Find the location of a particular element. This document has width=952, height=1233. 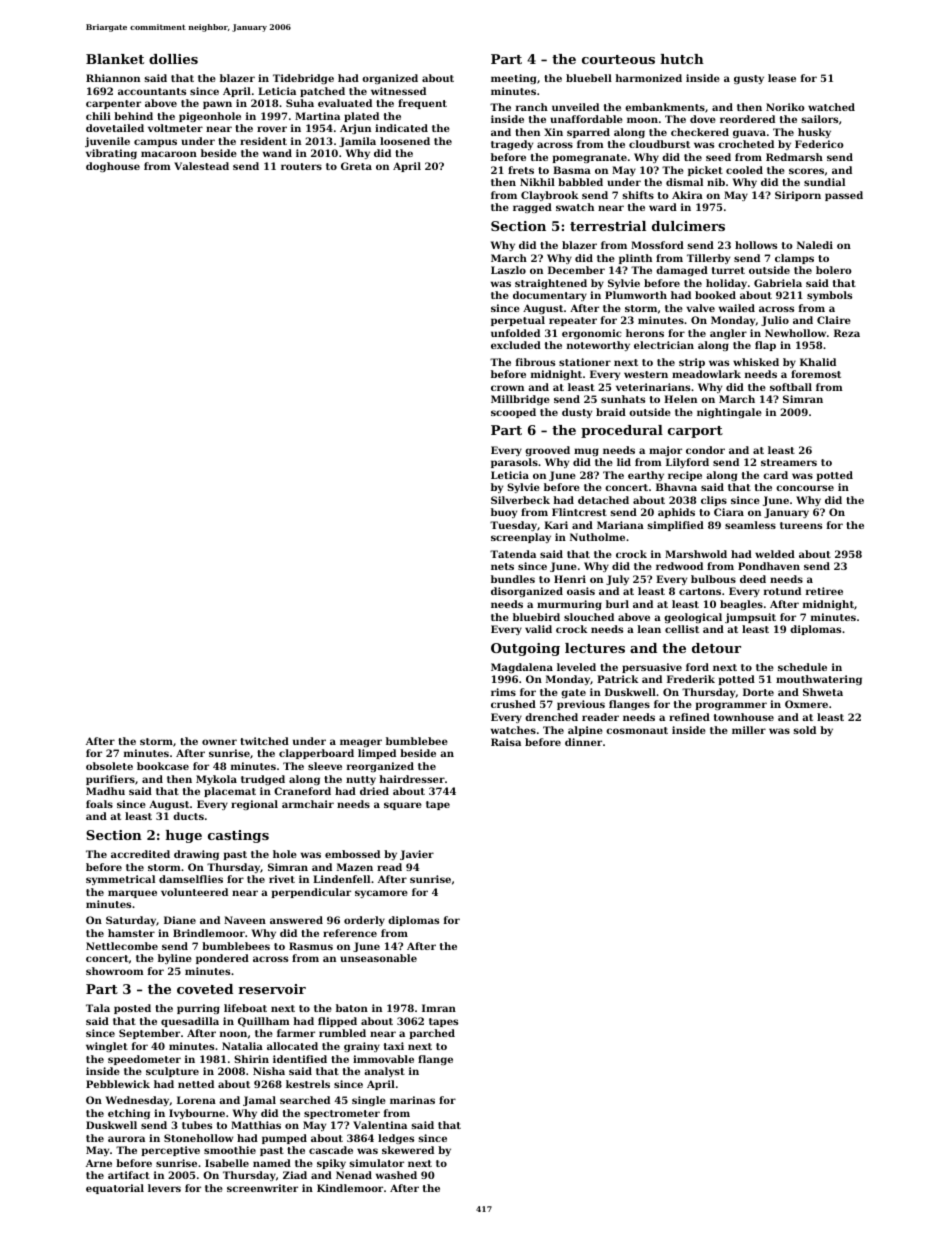

watched is located at coordinates (831, 107).
